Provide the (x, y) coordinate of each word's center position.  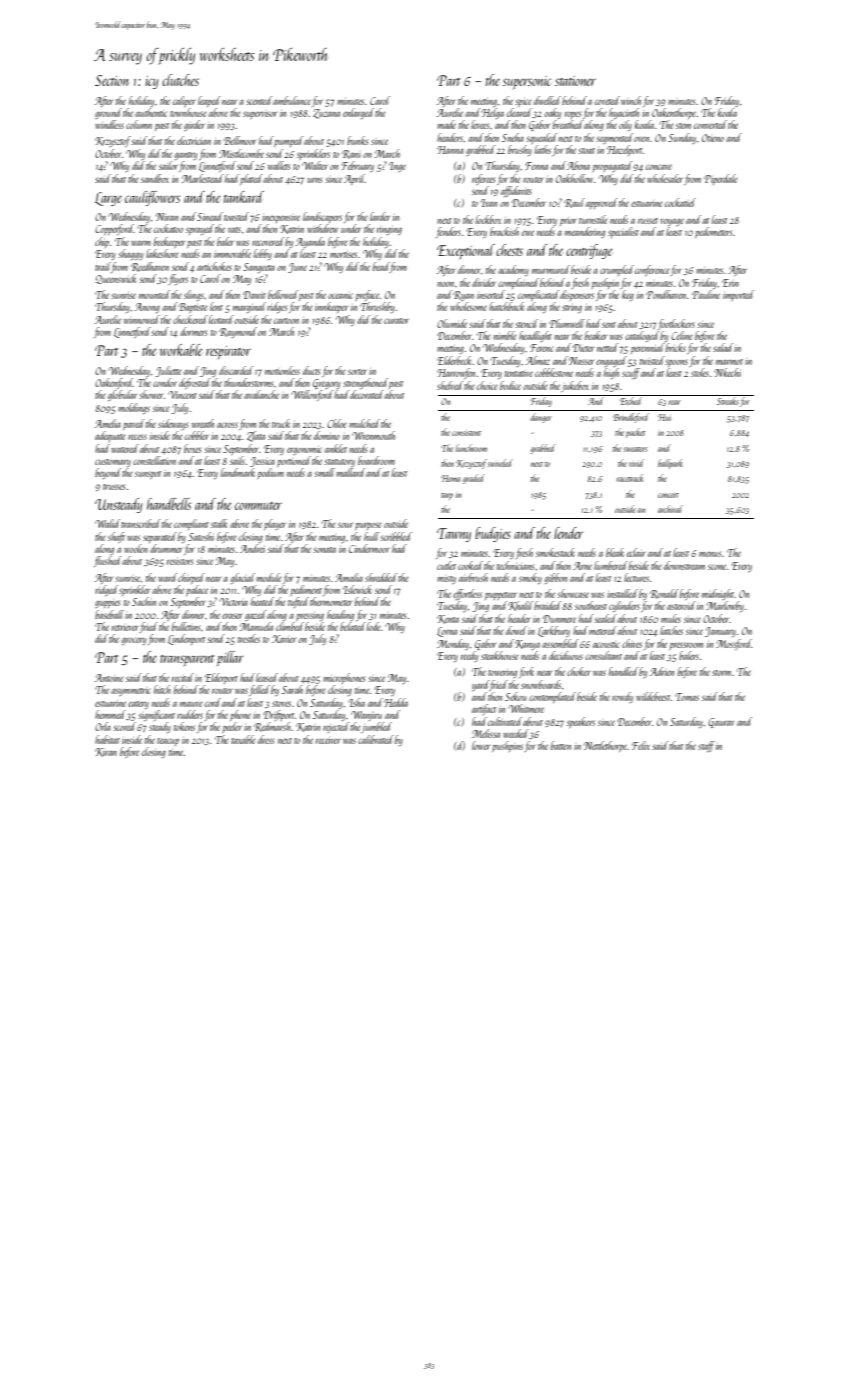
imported (738, 295)
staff (706, 746)
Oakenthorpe (674, 113)
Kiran (106, 752)
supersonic (526, 82)
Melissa (486, 733)
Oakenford (114, 383)
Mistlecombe (241, 153)
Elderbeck (454, 360)
